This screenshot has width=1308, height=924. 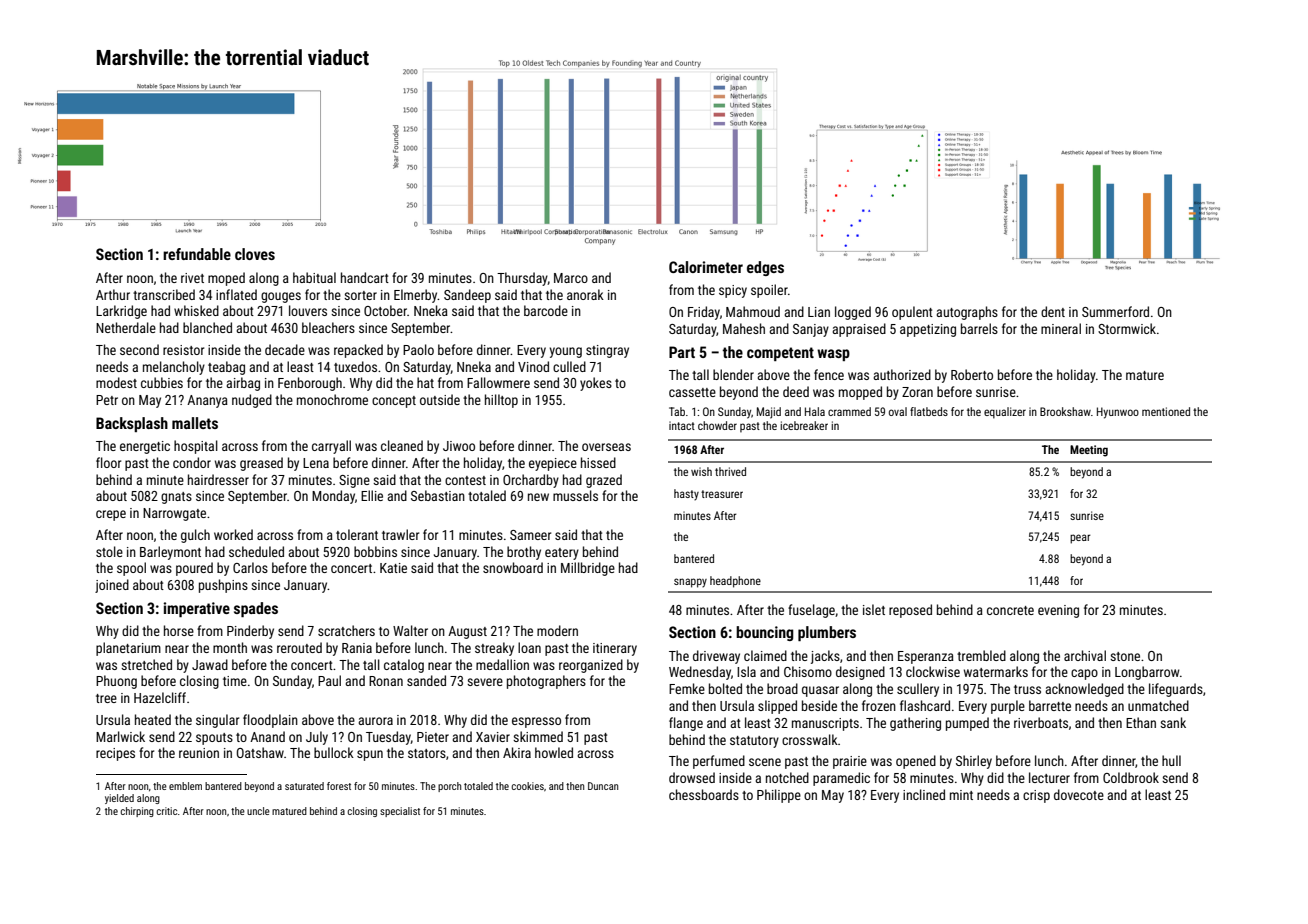 I want to click on Phuong, so click(x=116, y=682).
